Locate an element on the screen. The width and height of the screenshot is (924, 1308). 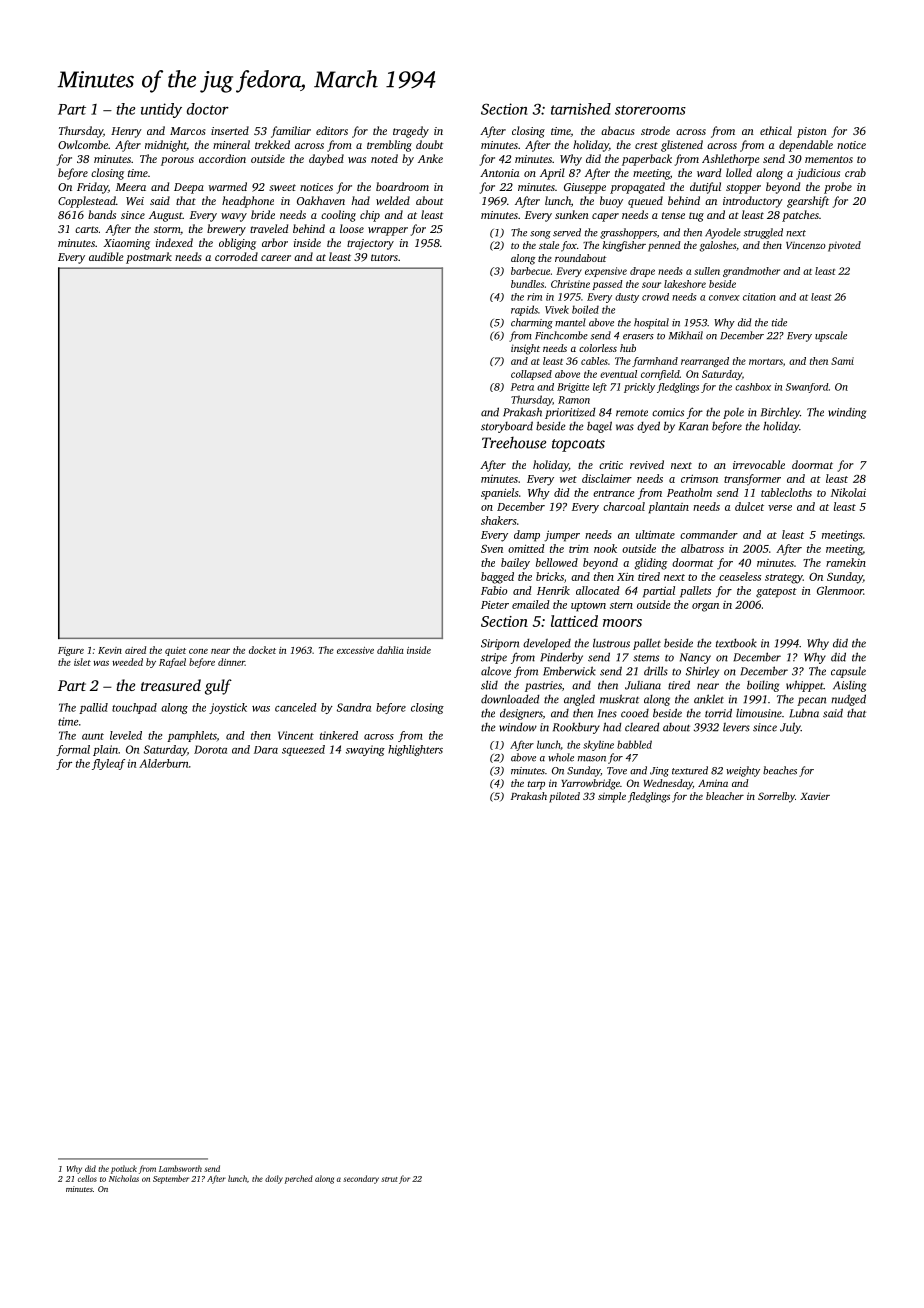
Sven is located at coordinates (492, 549).
